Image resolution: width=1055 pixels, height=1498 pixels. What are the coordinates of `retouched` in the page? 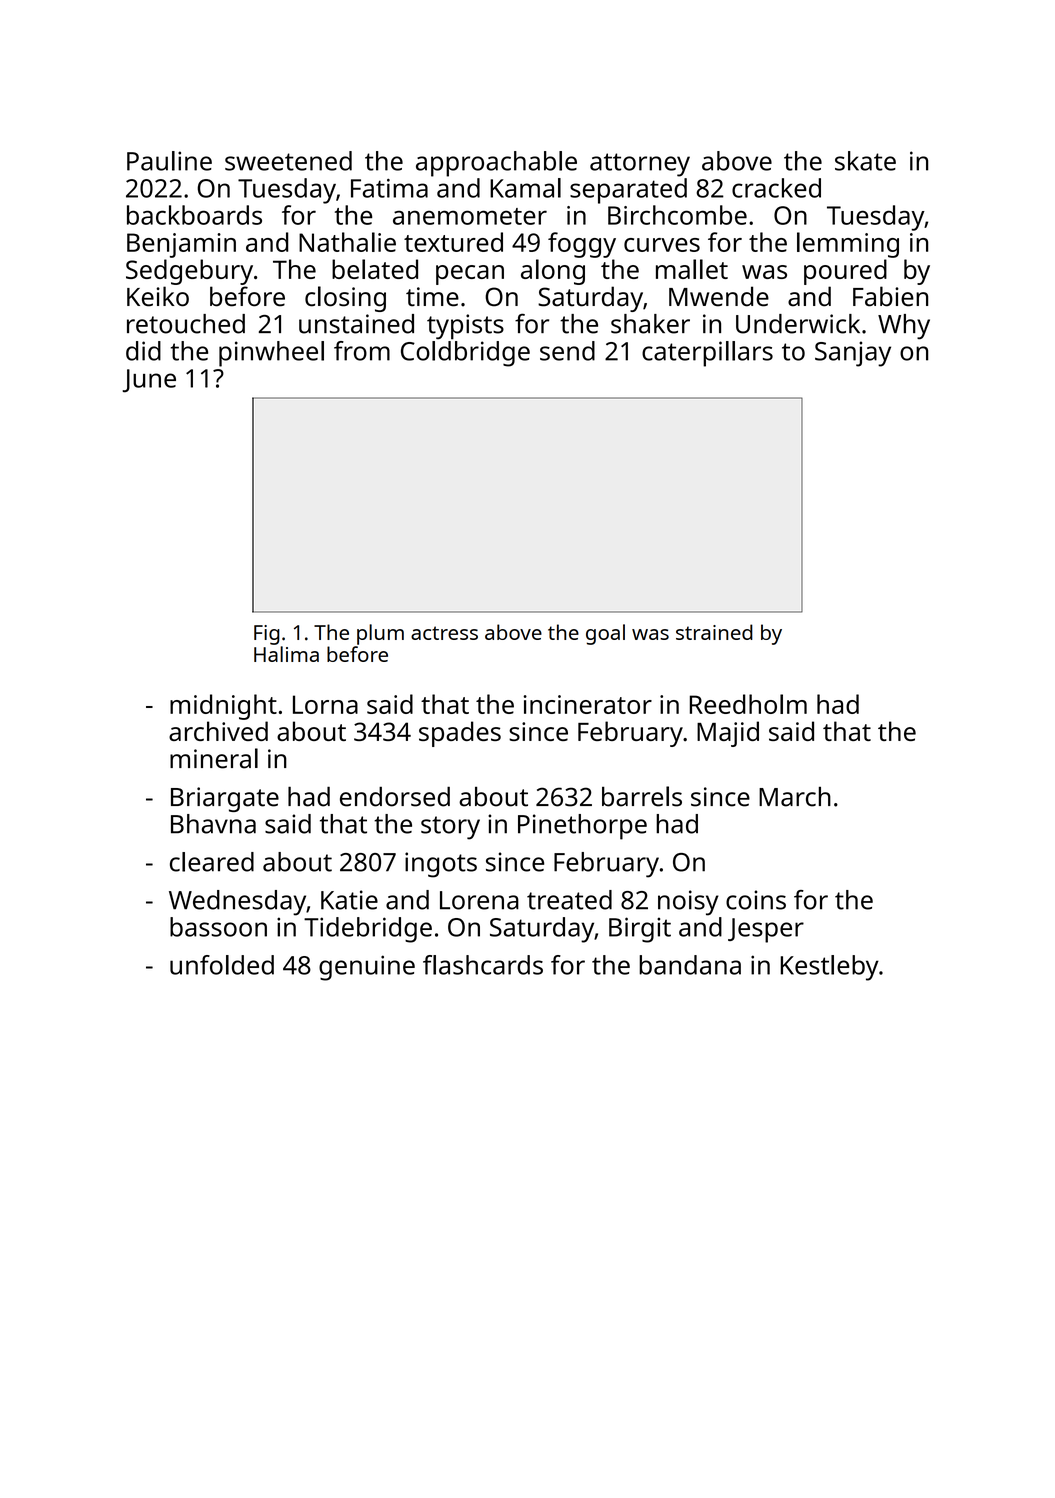 It's located at (186, 324).
